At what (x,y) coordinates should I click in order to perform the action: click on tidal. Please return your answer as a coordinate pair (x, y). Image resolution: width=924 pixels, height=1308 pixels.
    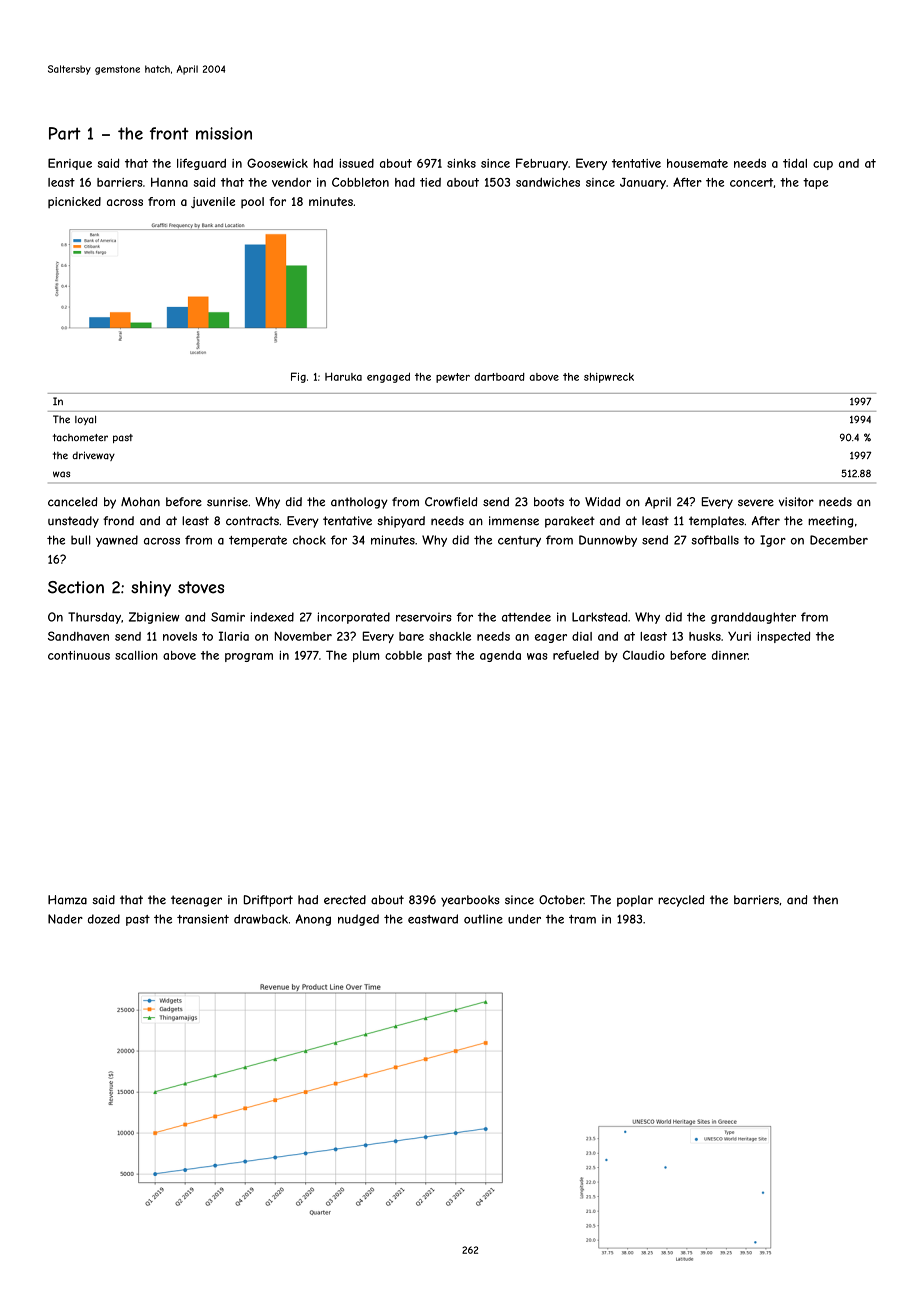
    Looking at the image, I should click on (795, 163).
